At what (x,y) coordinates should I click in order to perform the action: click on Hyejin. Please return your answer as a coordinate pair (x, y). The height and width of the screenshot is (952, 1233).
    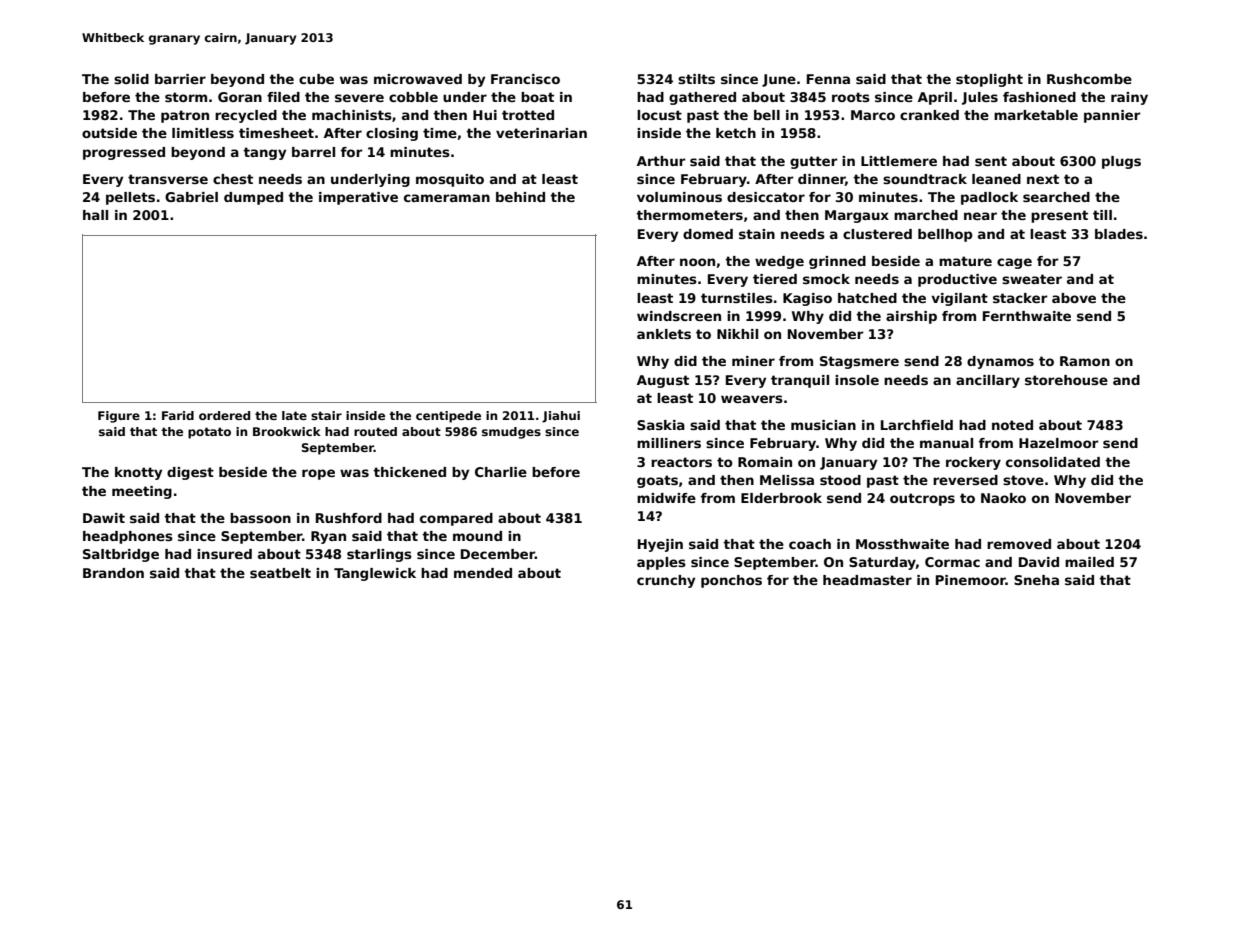
    Looking at the image, I should click on (660, 545).
